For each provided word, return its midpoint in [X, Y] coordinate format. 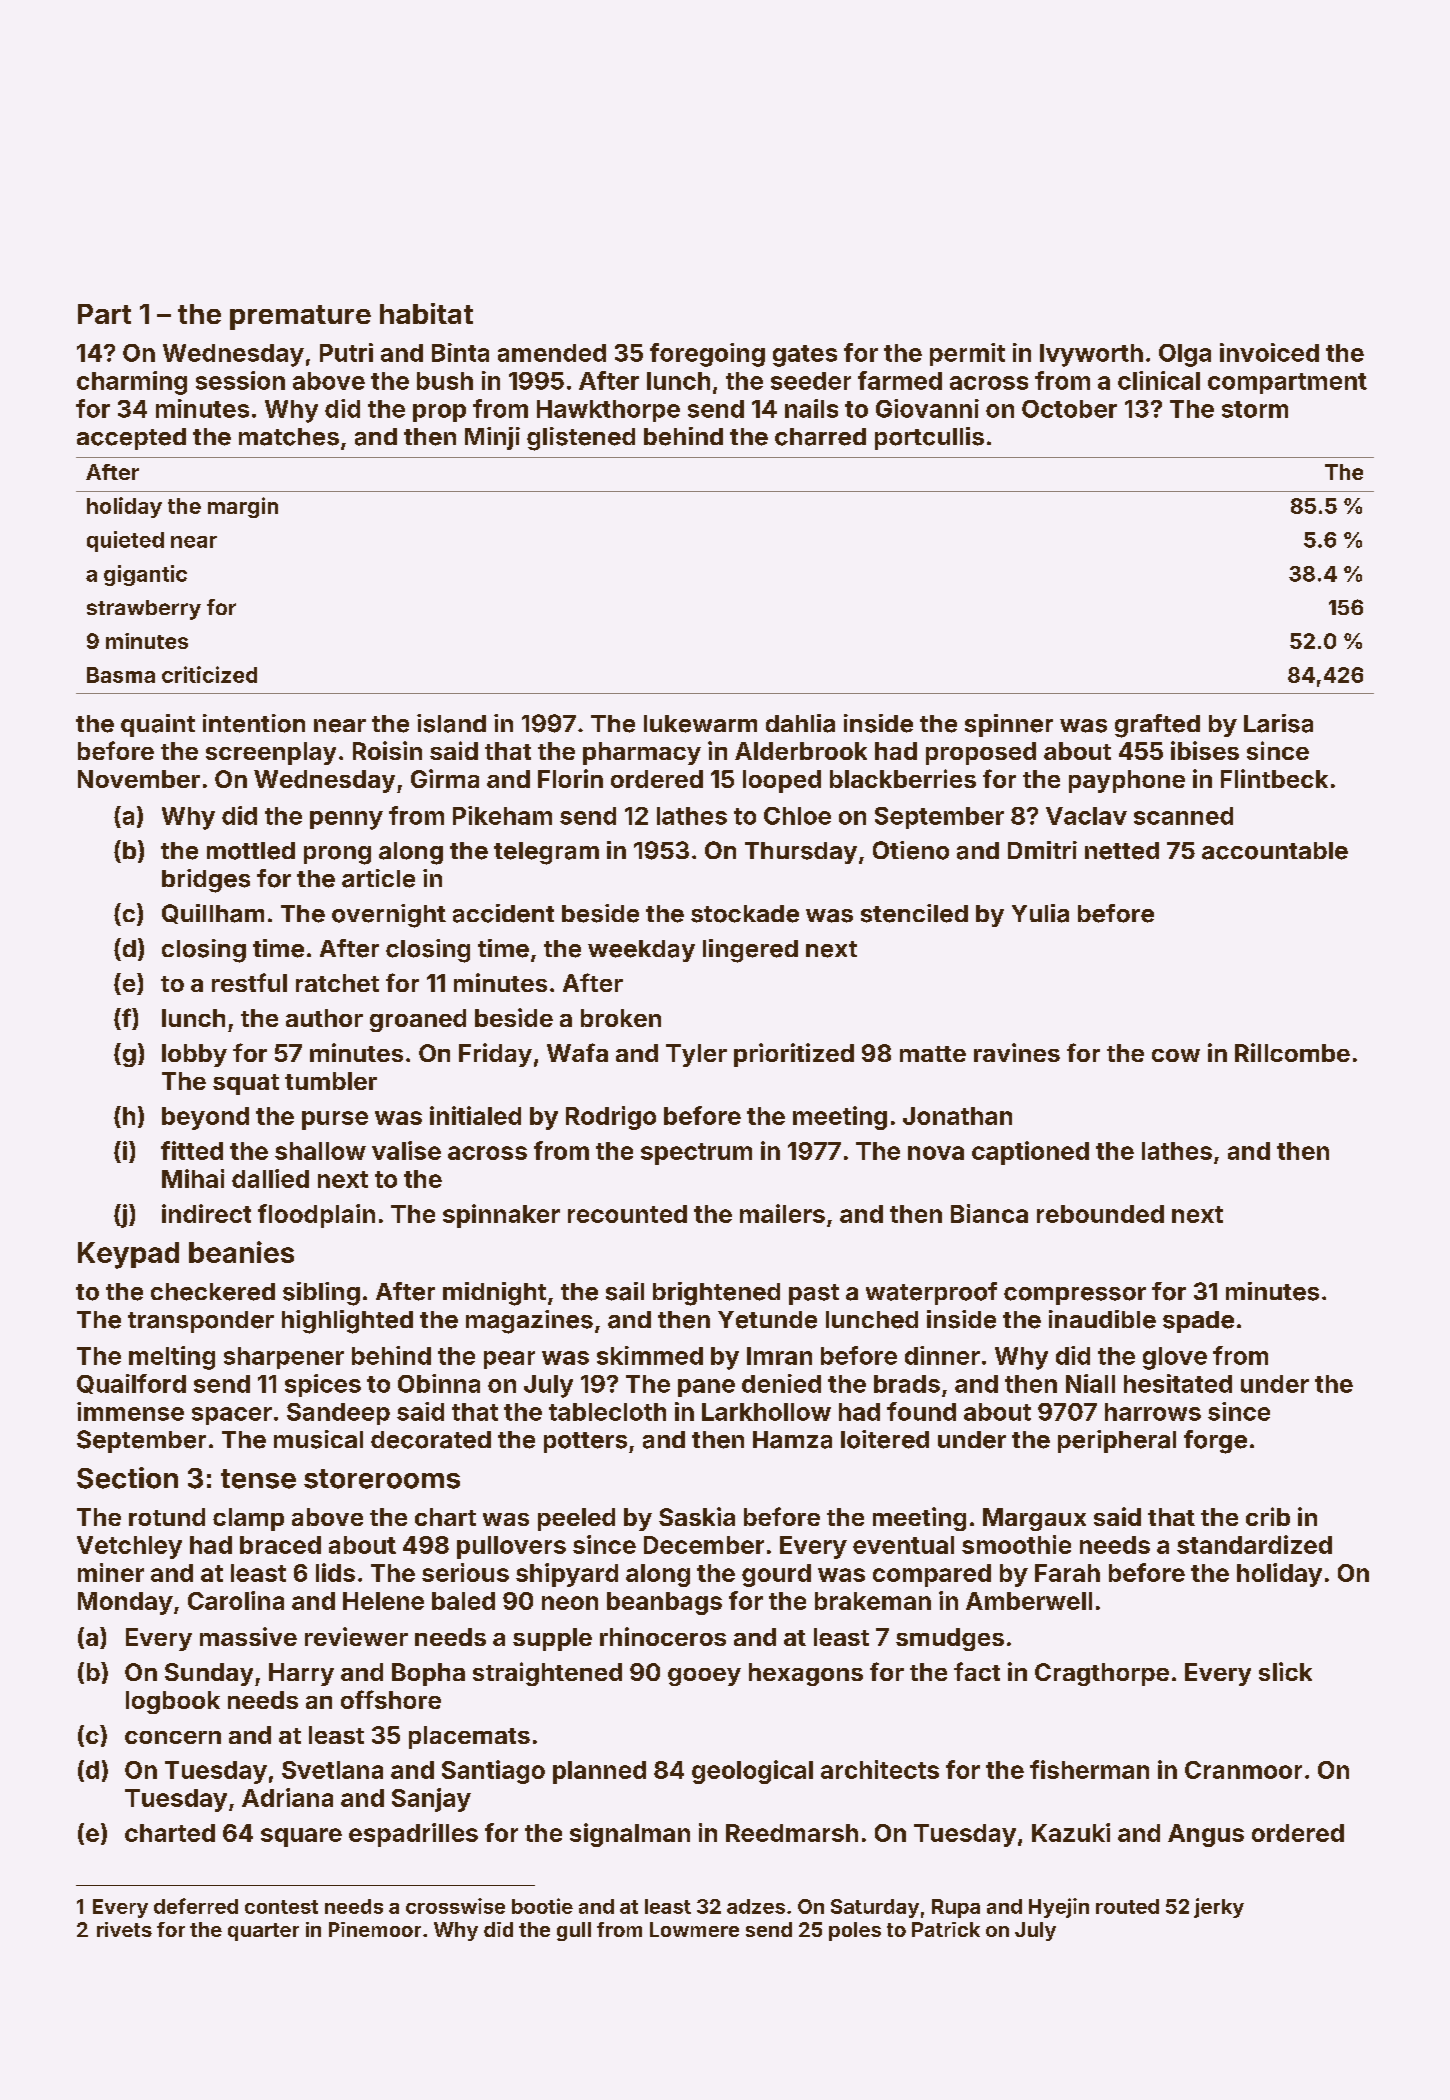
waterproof [931, 1293]
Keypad [128, 1255]
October [1069, 409]
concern [173, 1737]
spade [1198, 1322]
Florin [570, 778]
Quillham [213, 914]
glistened [581, 439]
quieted [125, 541]
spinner [1009, 725]
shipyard [567, 1575]
